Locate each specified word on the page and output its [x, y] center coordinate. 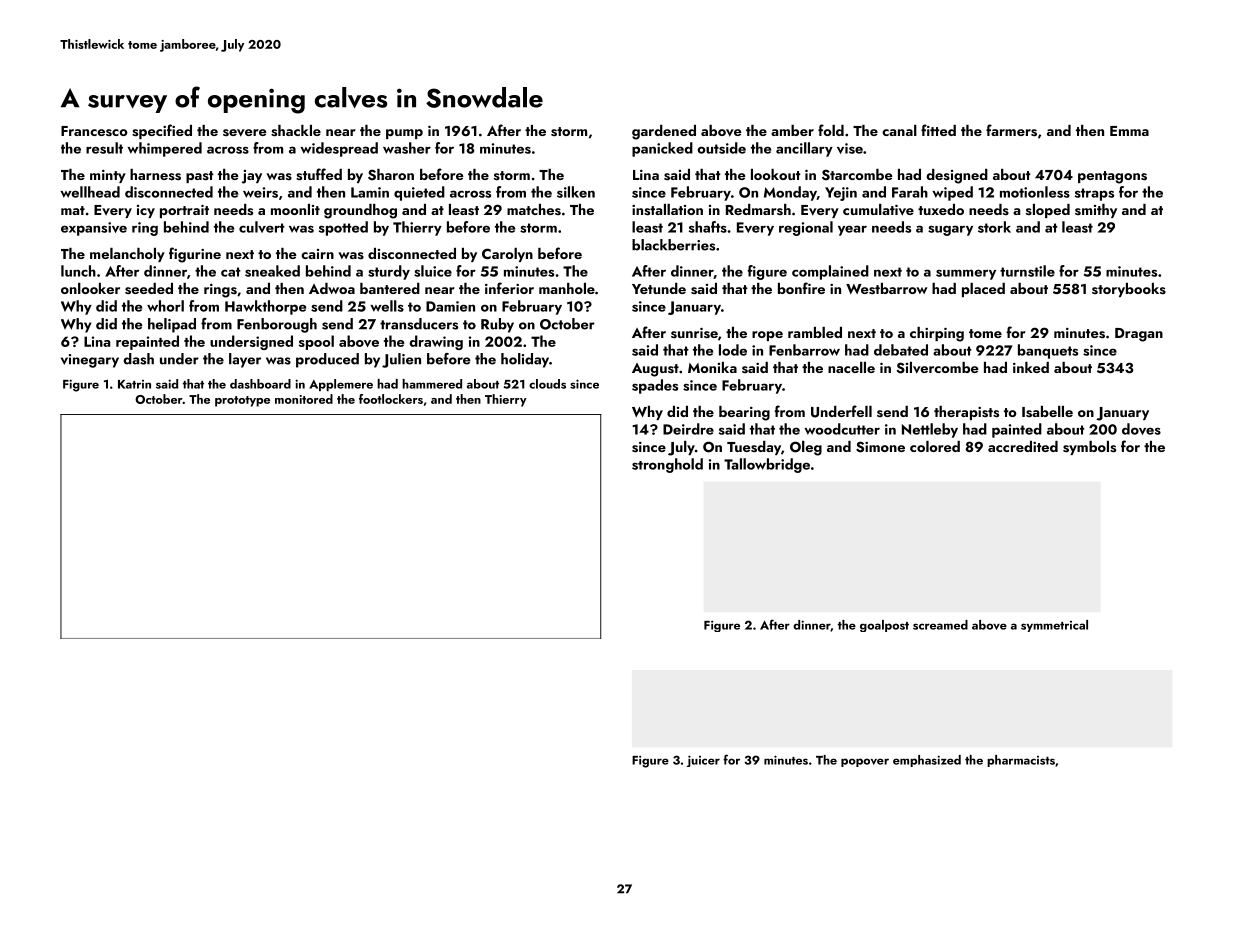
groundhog [360, 211]
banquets [1048, 351]
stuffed [319, 174]
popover [865, 762]
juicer [703, 761]
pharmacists [1021, 761]
